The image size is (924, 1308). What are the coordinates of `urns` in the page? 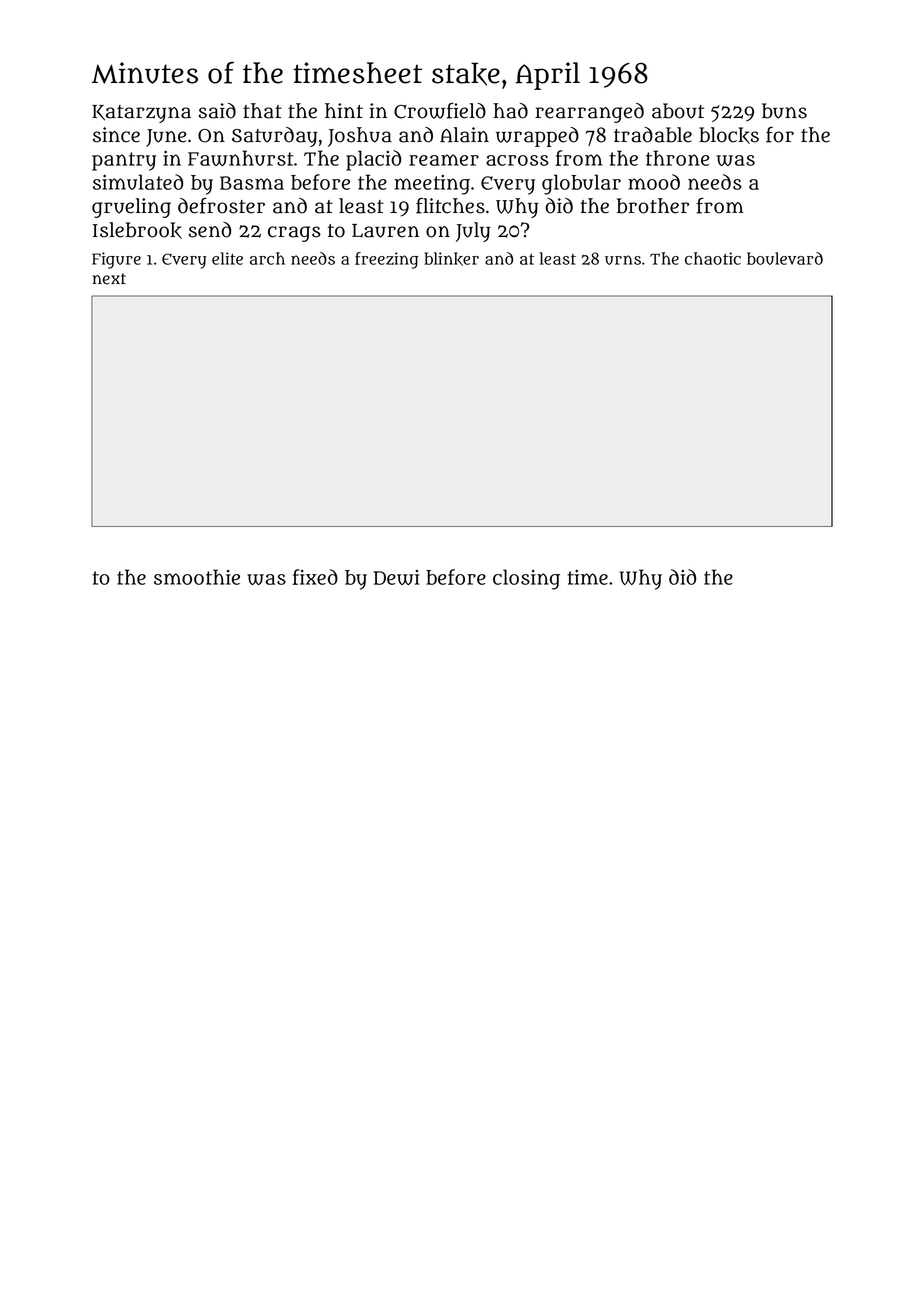 It's located at (623, 260).
